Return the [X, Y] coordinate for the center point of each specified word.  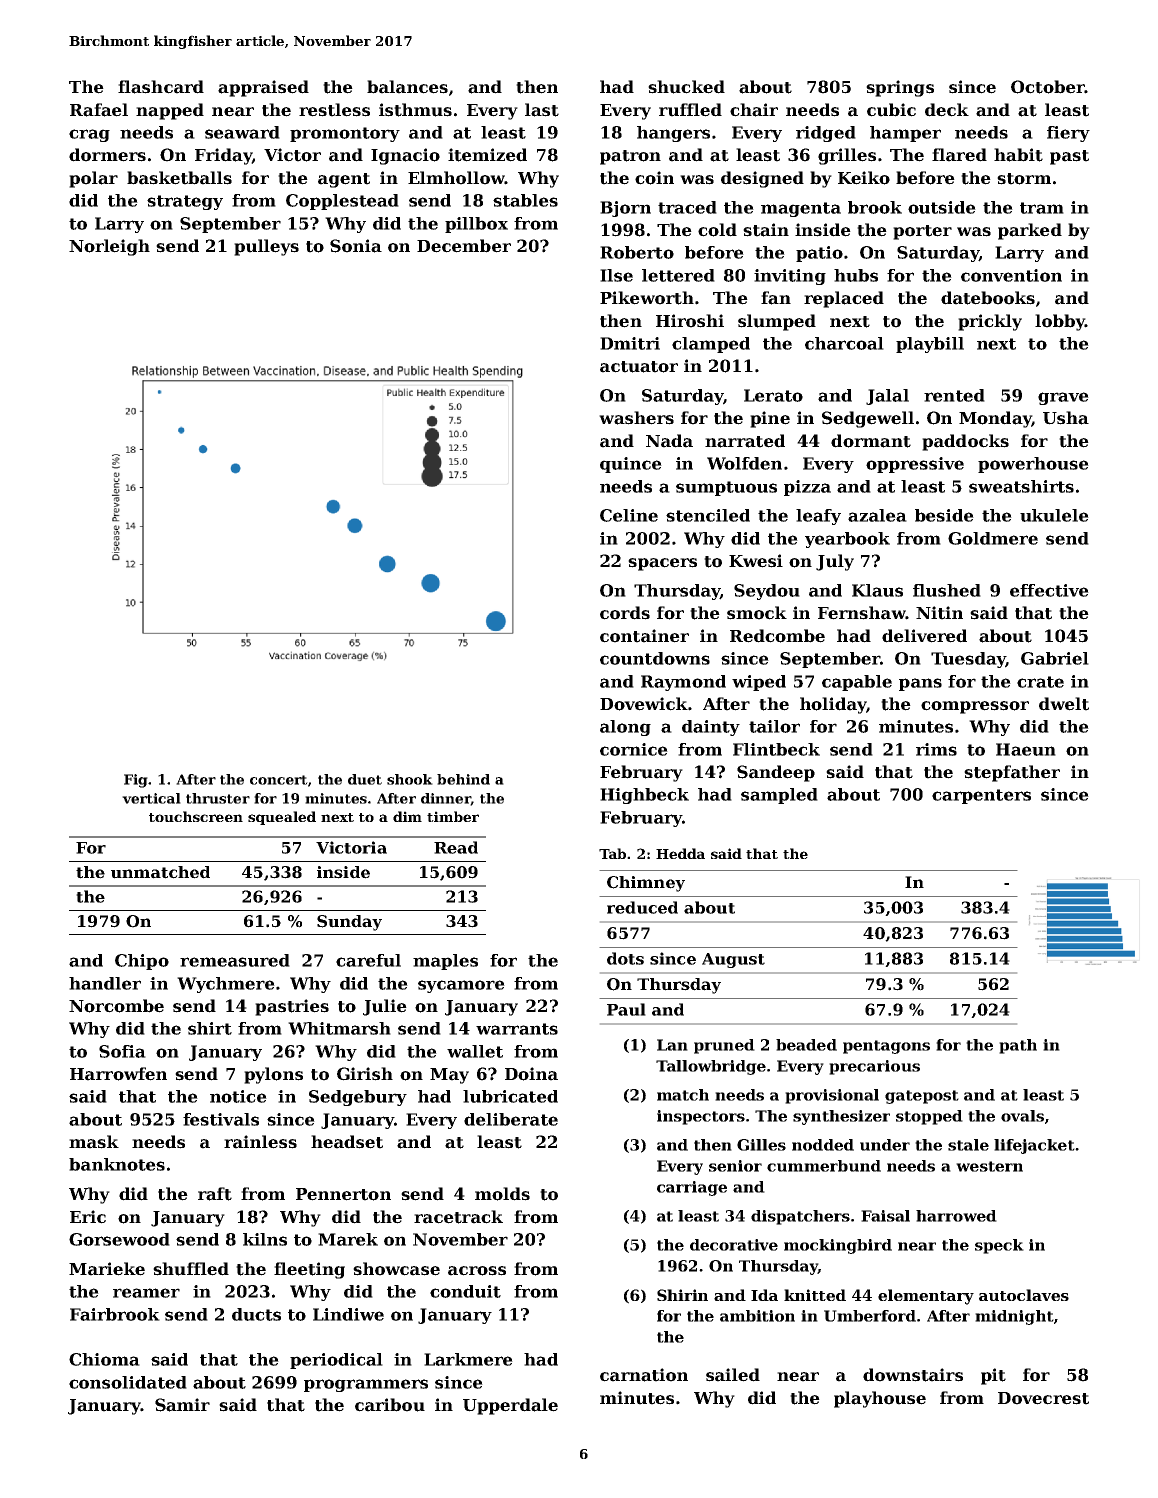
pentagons [886, 1047]
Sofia [122, 1051]
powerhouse [1033, 465]
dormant [871, 441]
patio [819, 254]
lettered [678, 275]
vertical [151, 798]
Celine [629, 515]
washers [636, 418]
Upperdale [510, 1406]
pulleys [266, 247]
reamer [146, 1293]
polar [93, 179]
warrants [517, 1029]
